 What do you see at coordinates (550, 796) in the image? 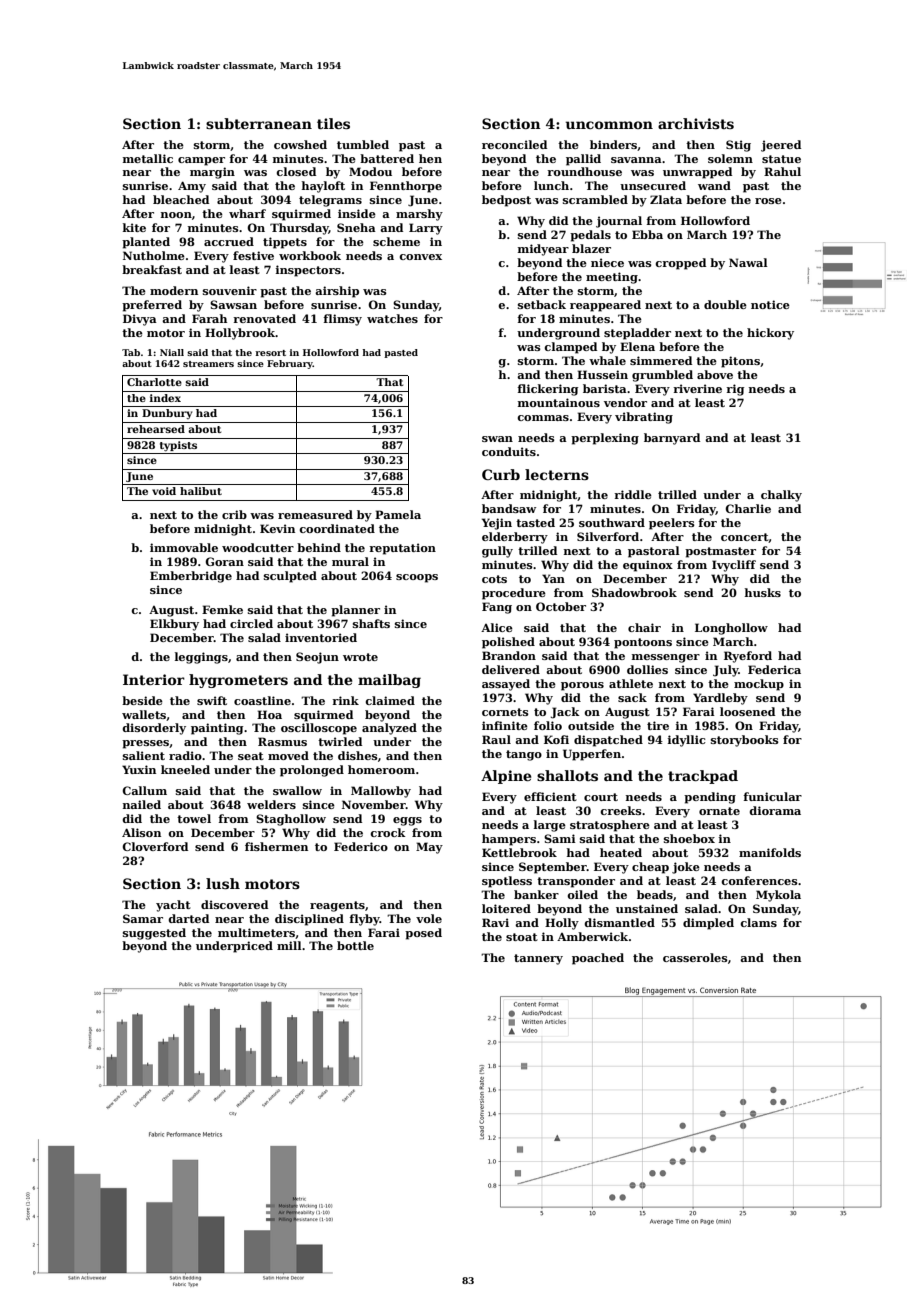
I see `efficient` at bounding box center [550, 796].
